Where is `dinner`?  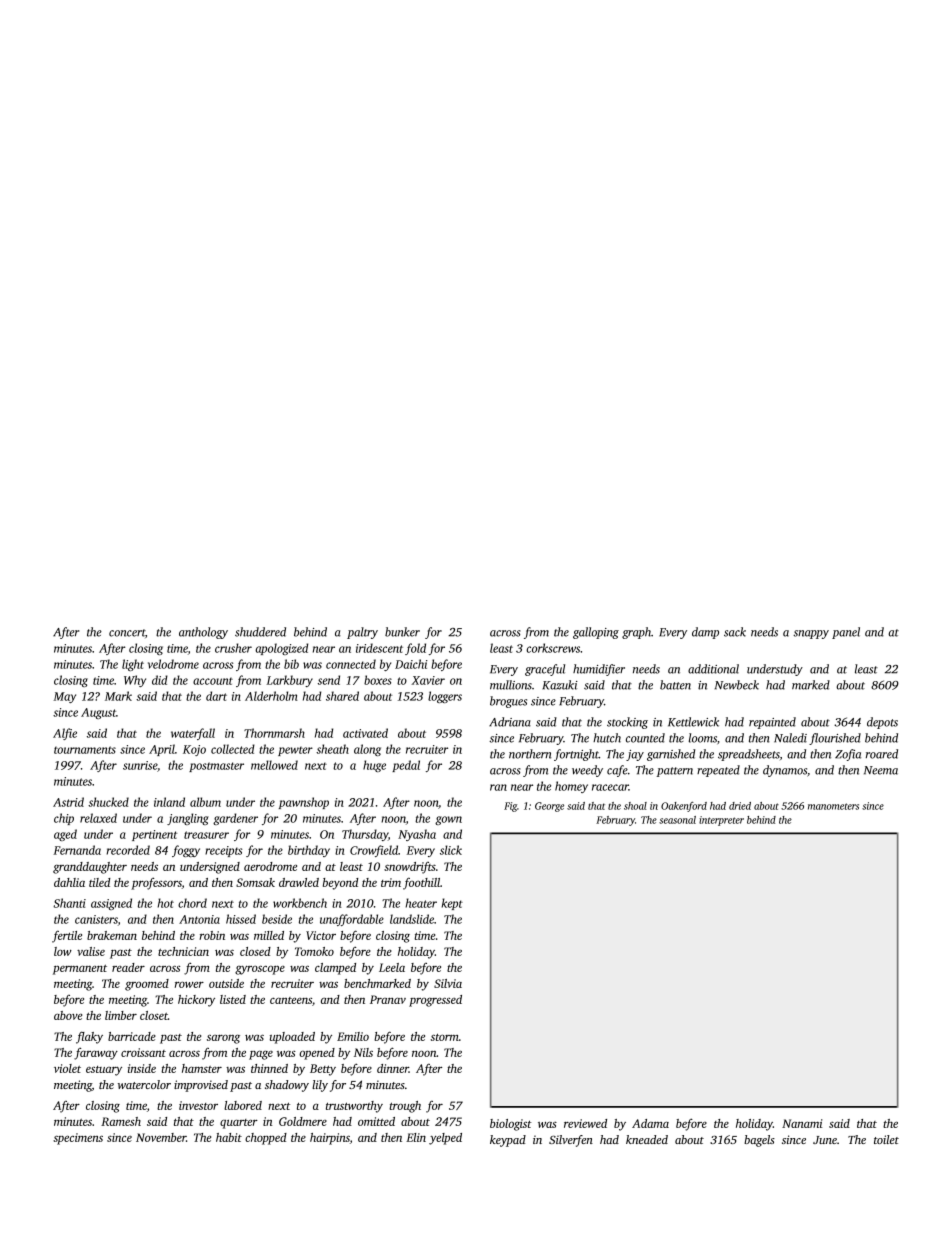 dinner is located at coordinates (393, 1068).
